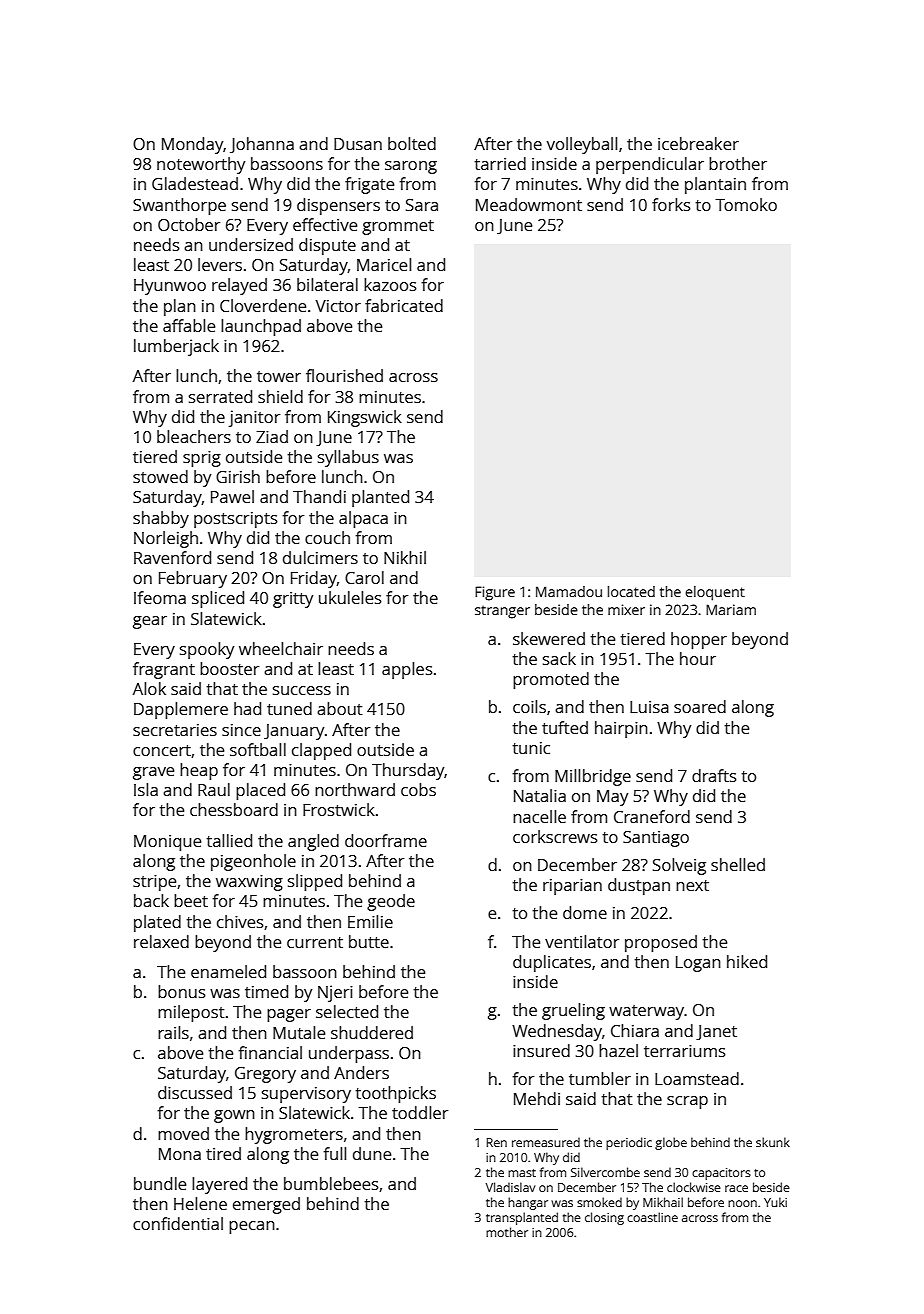  Describe the element at coordinates (192, 145) in the image. I see `Monday` at that location.
